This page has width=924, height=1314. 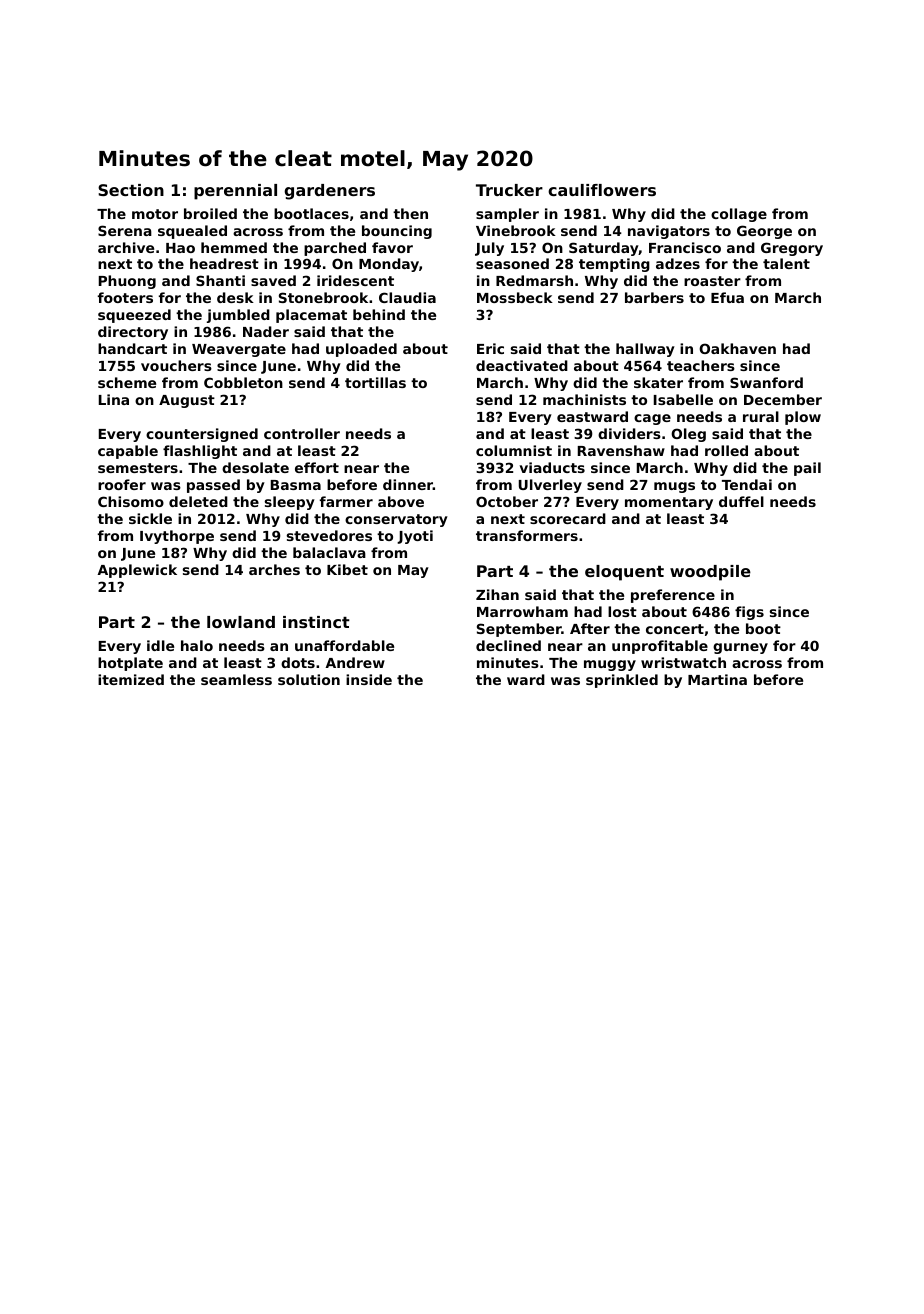 What do you see at coordinates (236, 679) in the page?
I see `seamless` at bounding box center [236, 679].
